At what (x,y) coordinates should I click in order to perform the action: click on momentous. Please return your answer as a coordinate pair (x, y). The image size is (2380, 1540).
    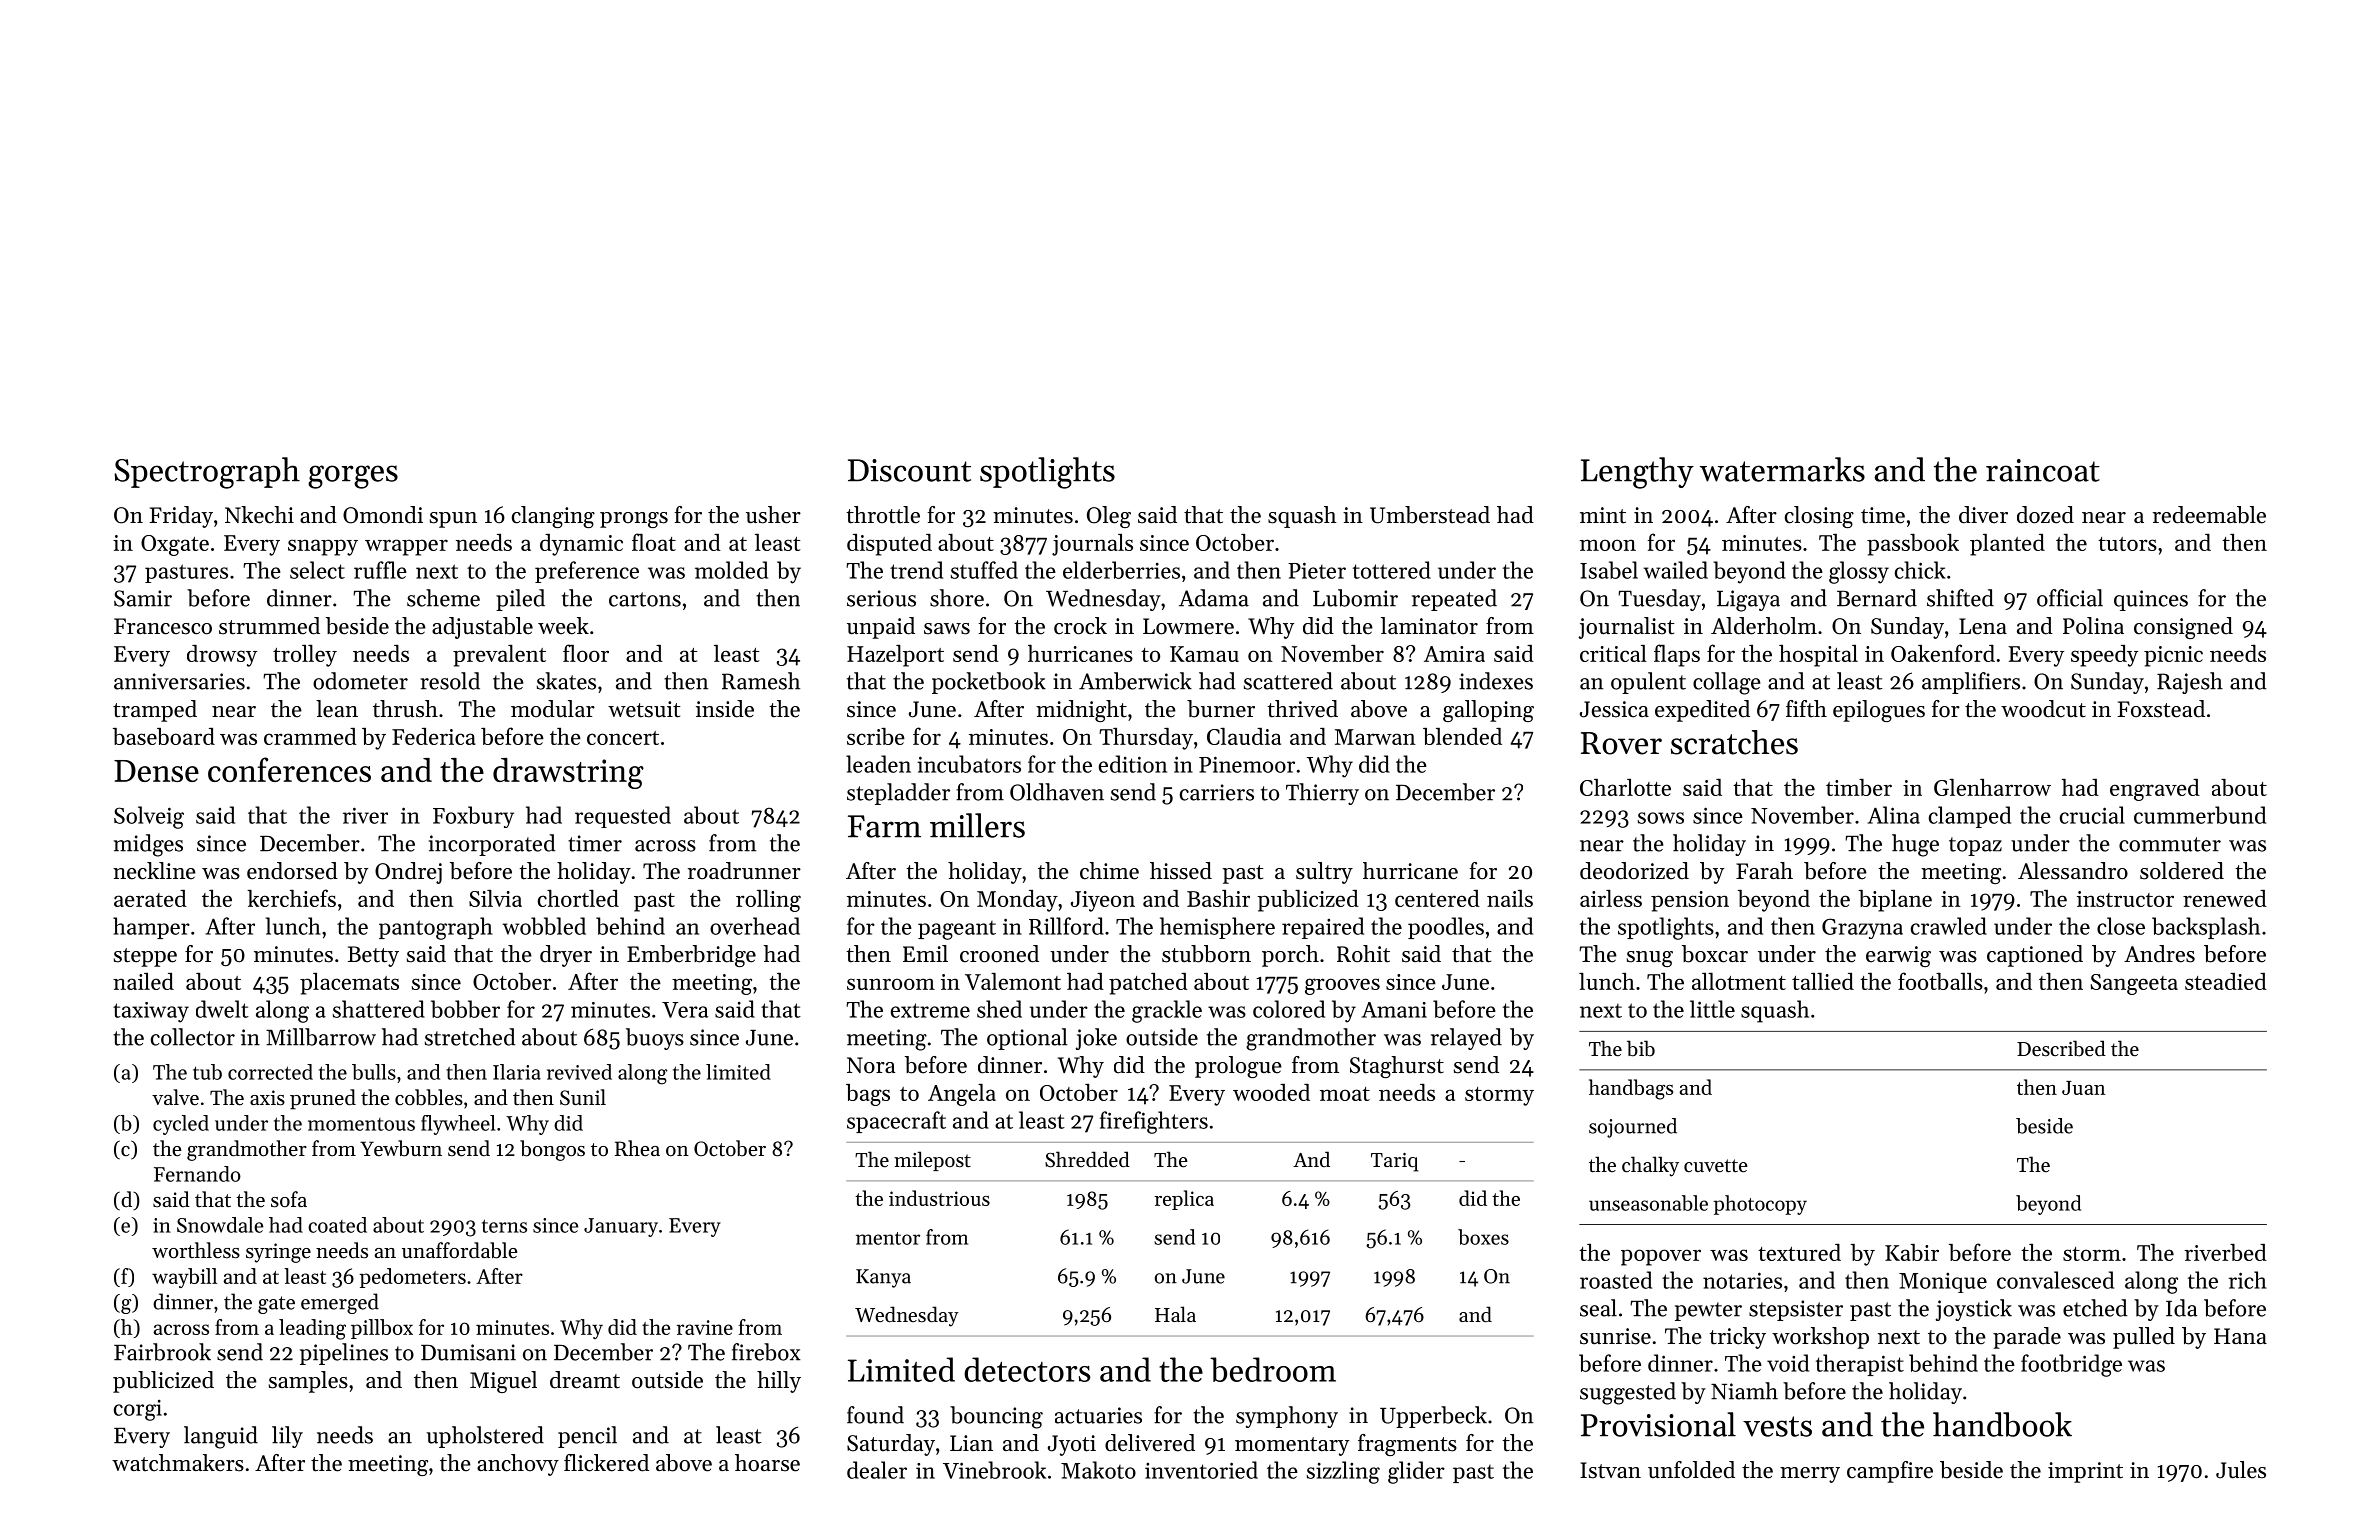
    Looking at the image, I should click on (361, 1124).
